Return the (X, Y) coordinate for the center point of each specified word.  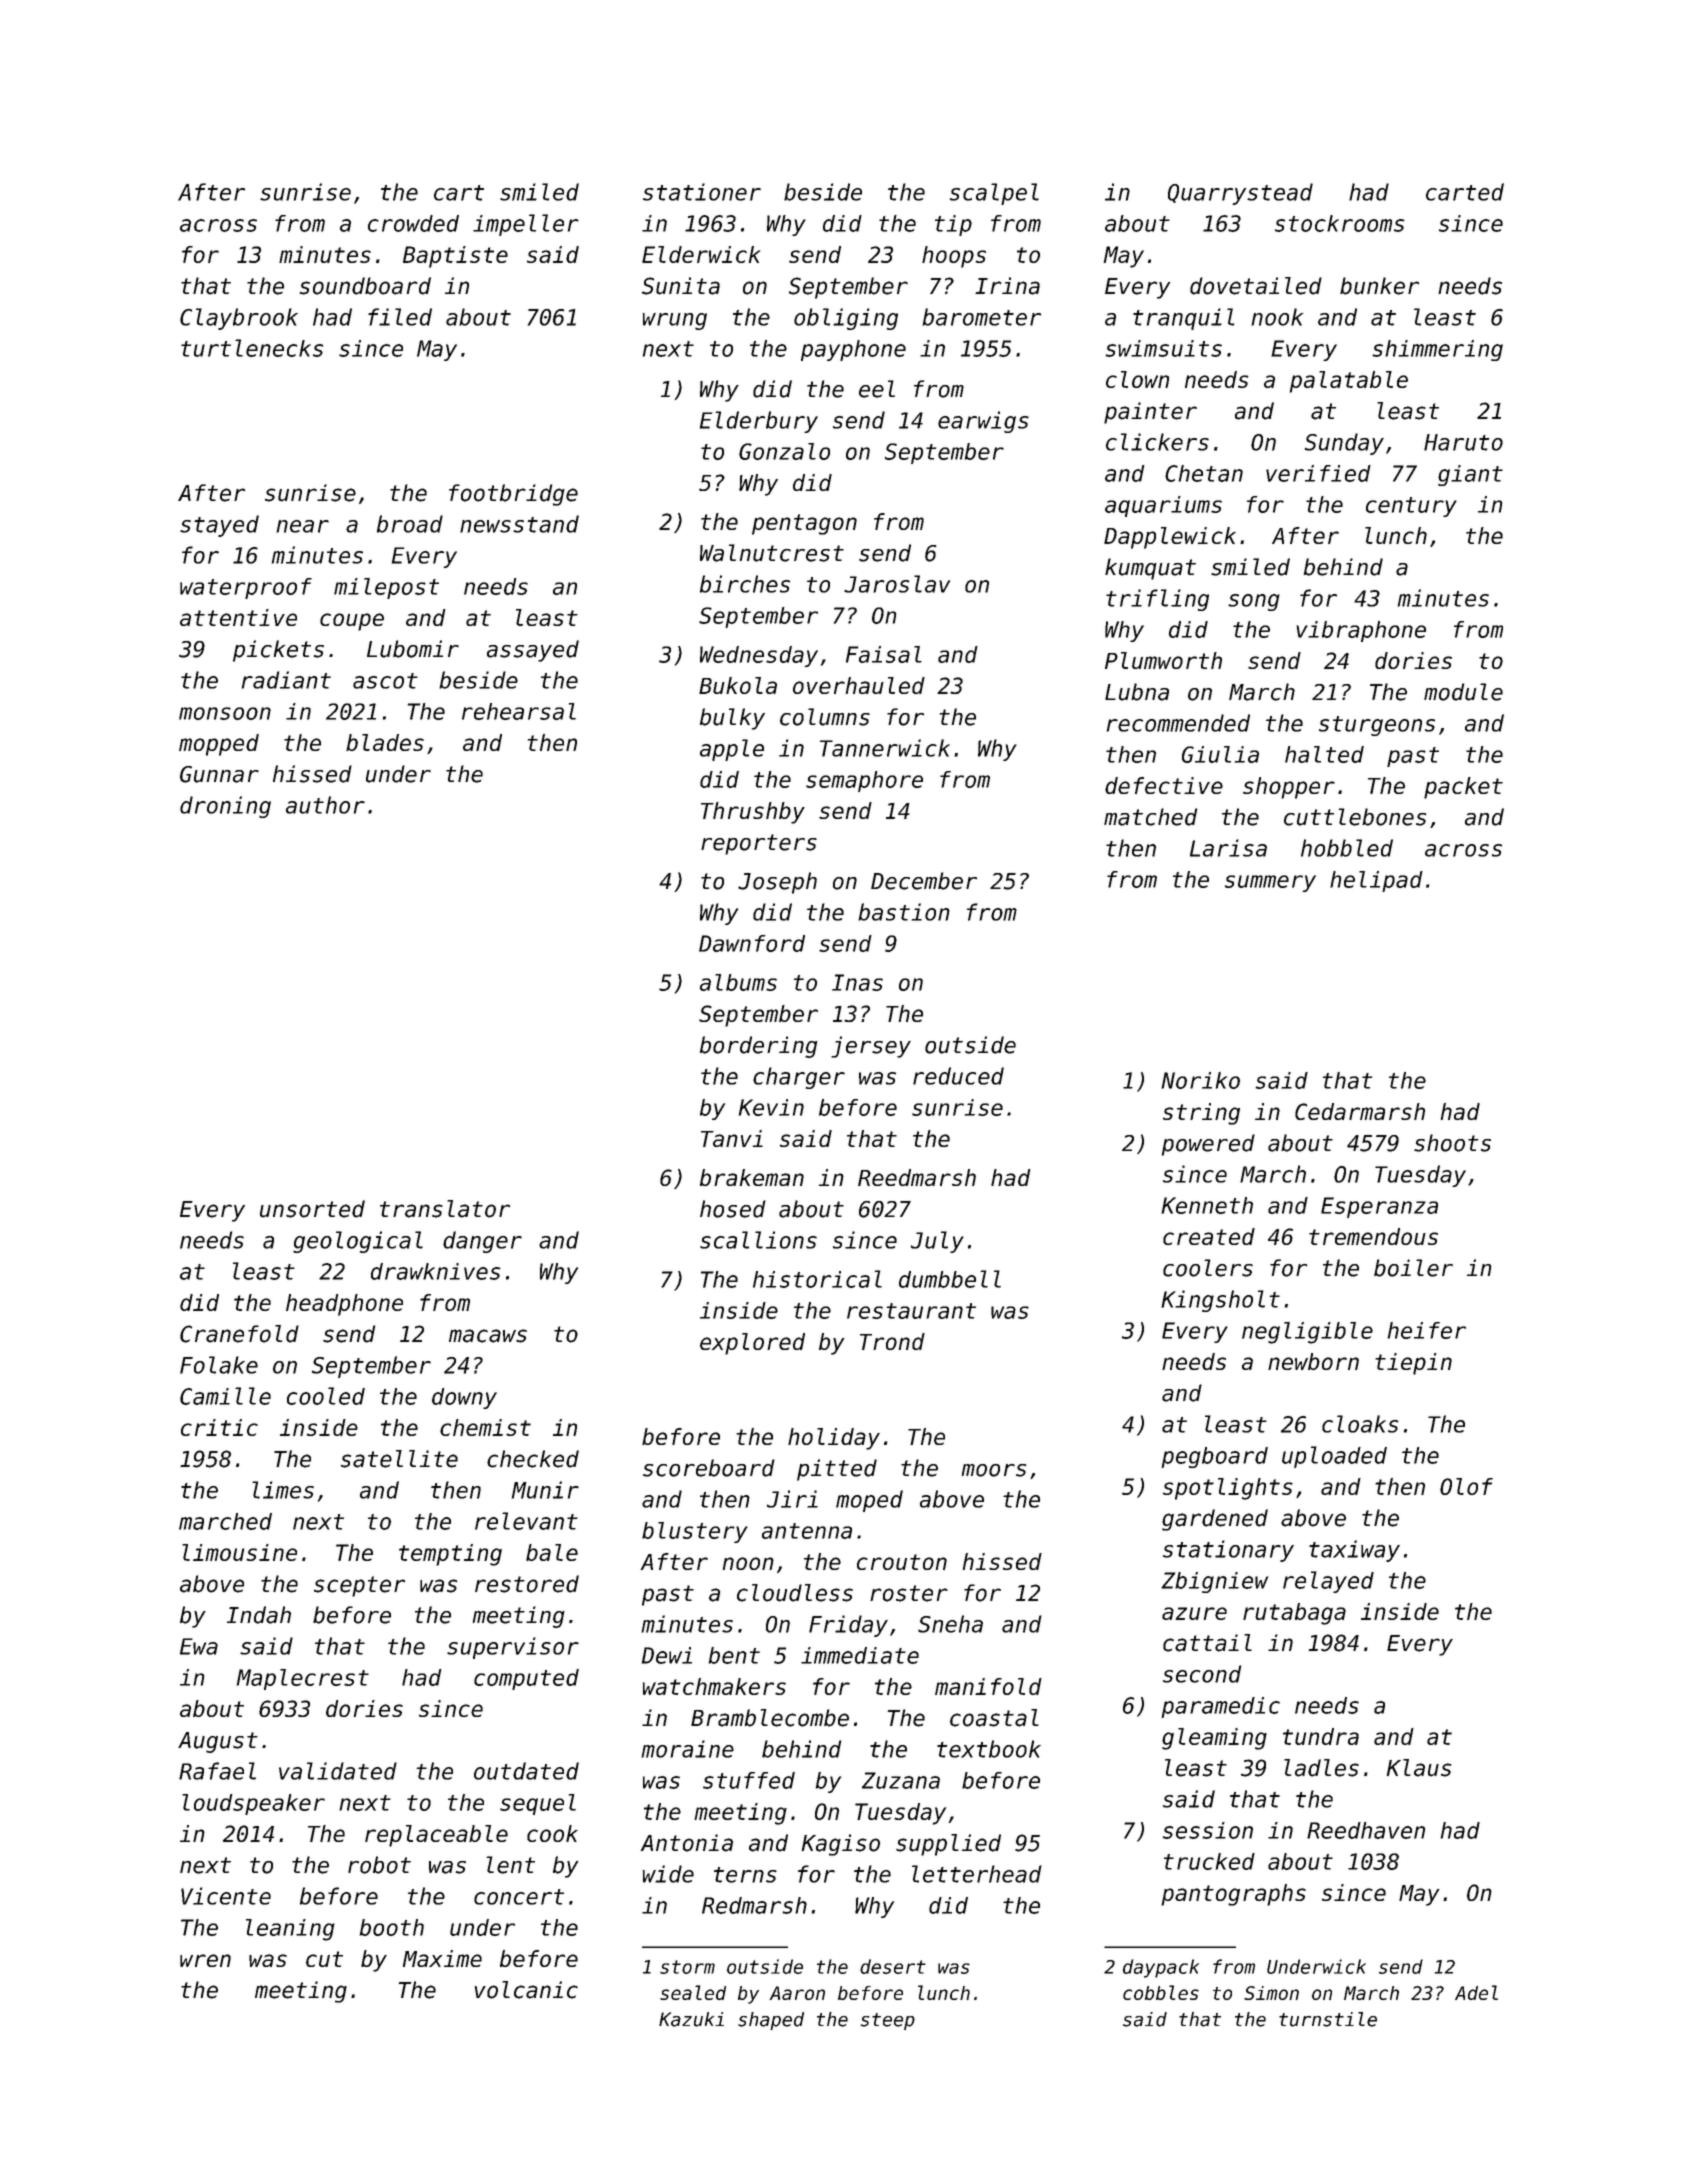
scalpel (994, 194)
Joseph (777, 883)
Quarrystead (1240, 194)
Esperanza (1379, 1207)
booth (392, 1927)
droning (225, 807)
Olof (1466, 1486)
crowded (413, 223)
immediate (860, 1655)
